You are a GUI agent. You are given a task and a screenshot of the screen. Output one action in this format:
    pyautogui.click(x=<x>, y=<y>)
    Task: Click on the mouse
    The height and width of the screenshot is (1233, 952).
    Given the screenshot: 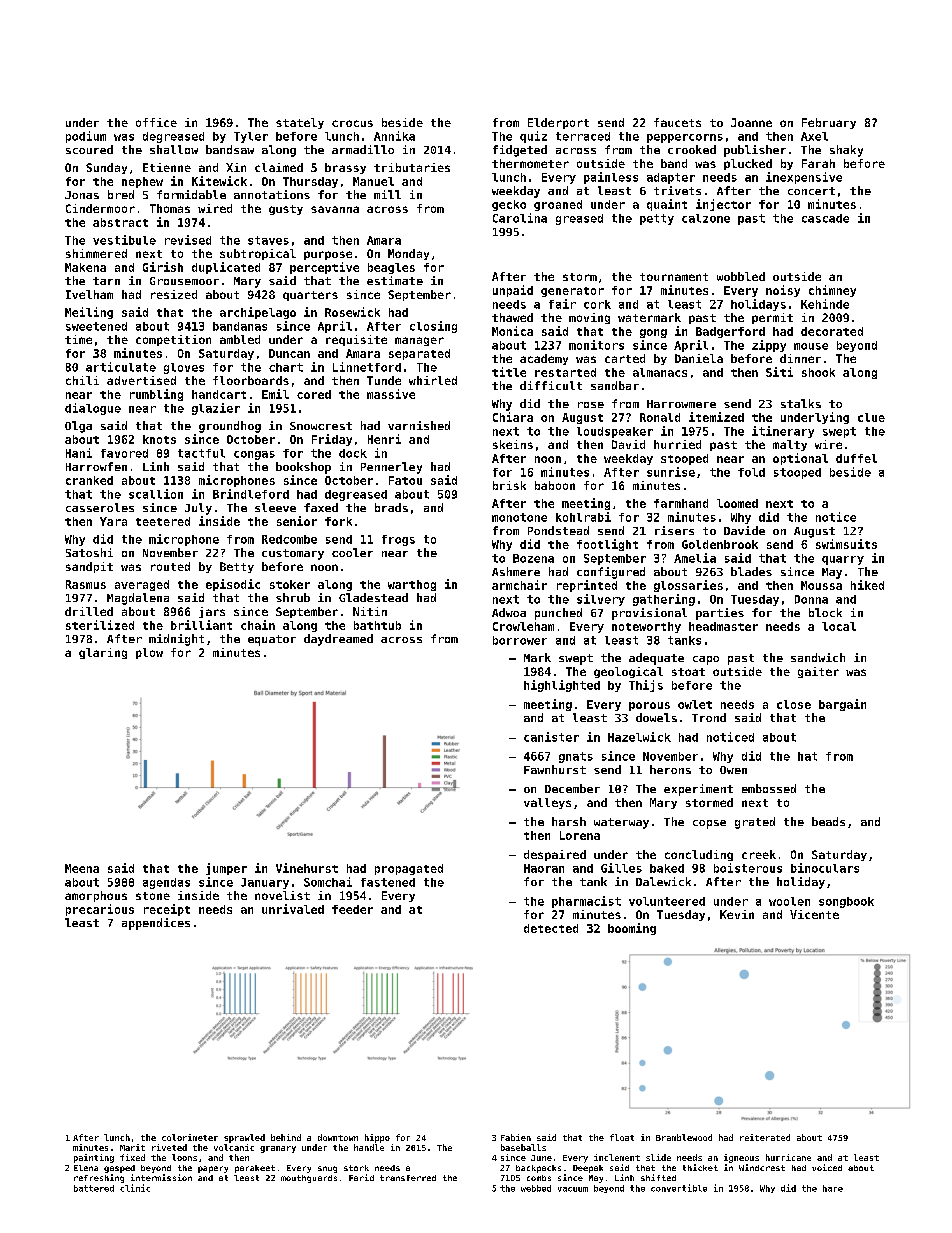 What is the action you would take?
    pyautogui.click(x=811, y=346)
